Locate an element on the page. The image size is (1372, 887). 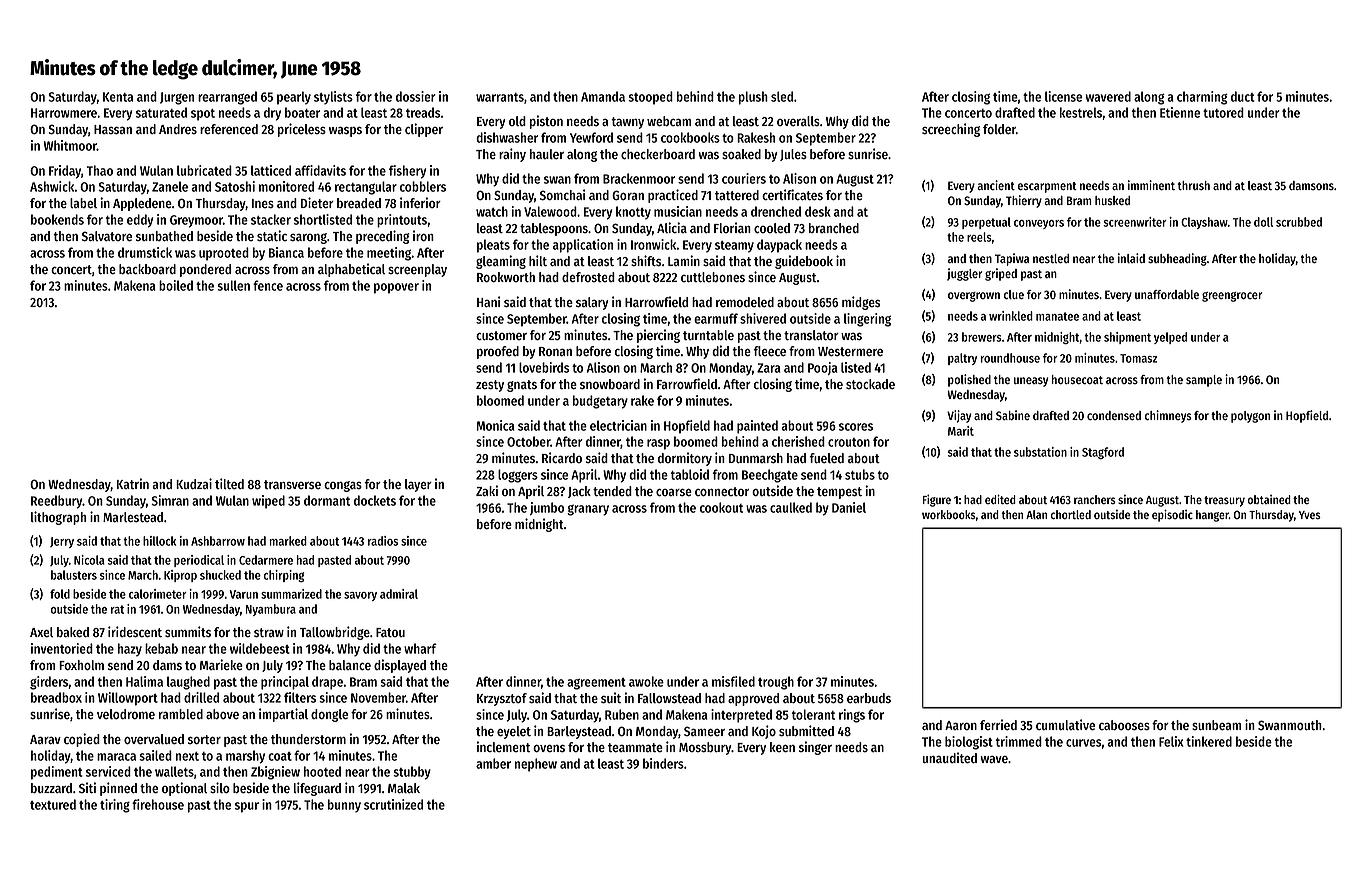
nestled is located at coordinates (1051, 258).
